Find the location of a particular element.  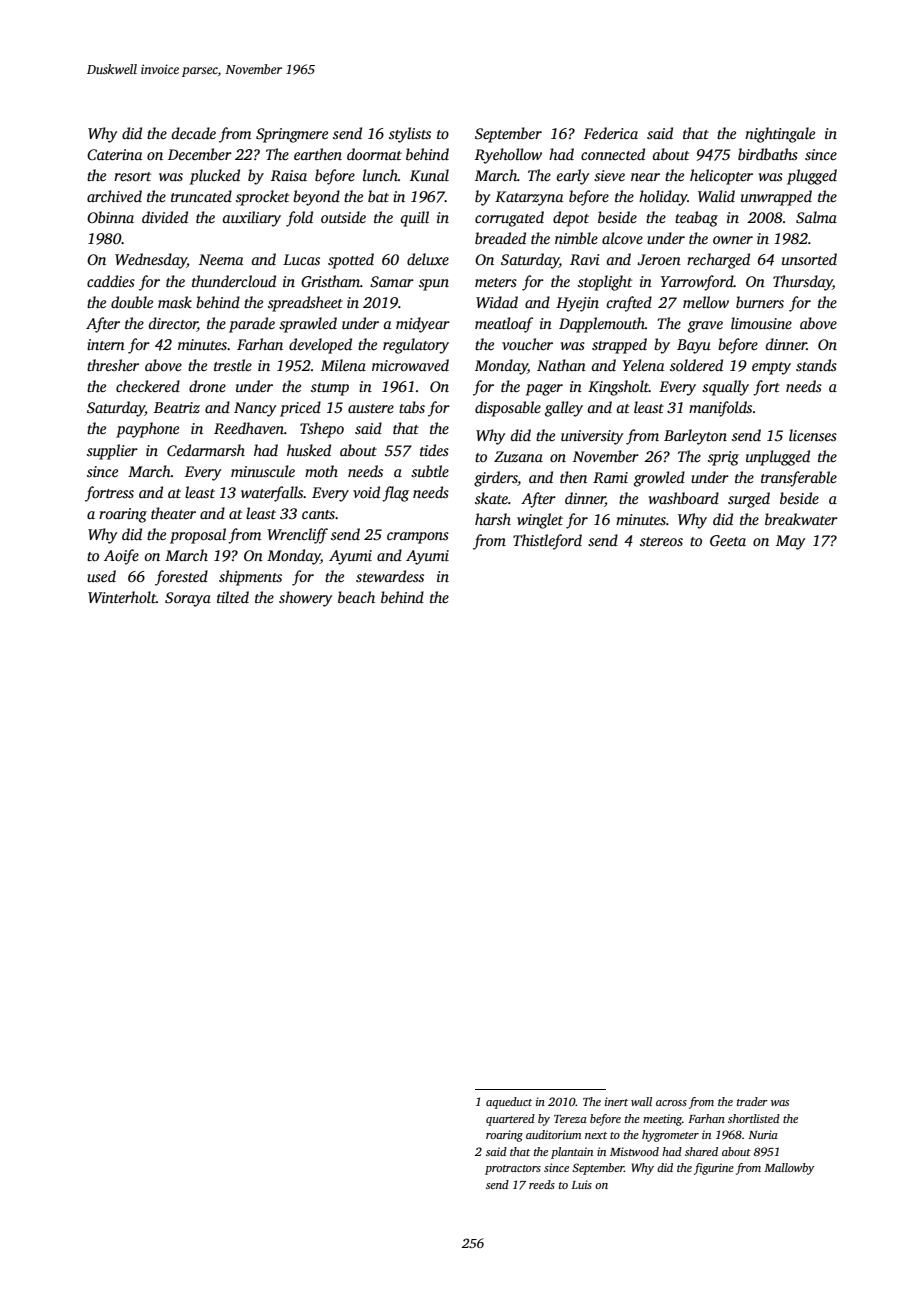

spun is located at coordinates (434, 285).
